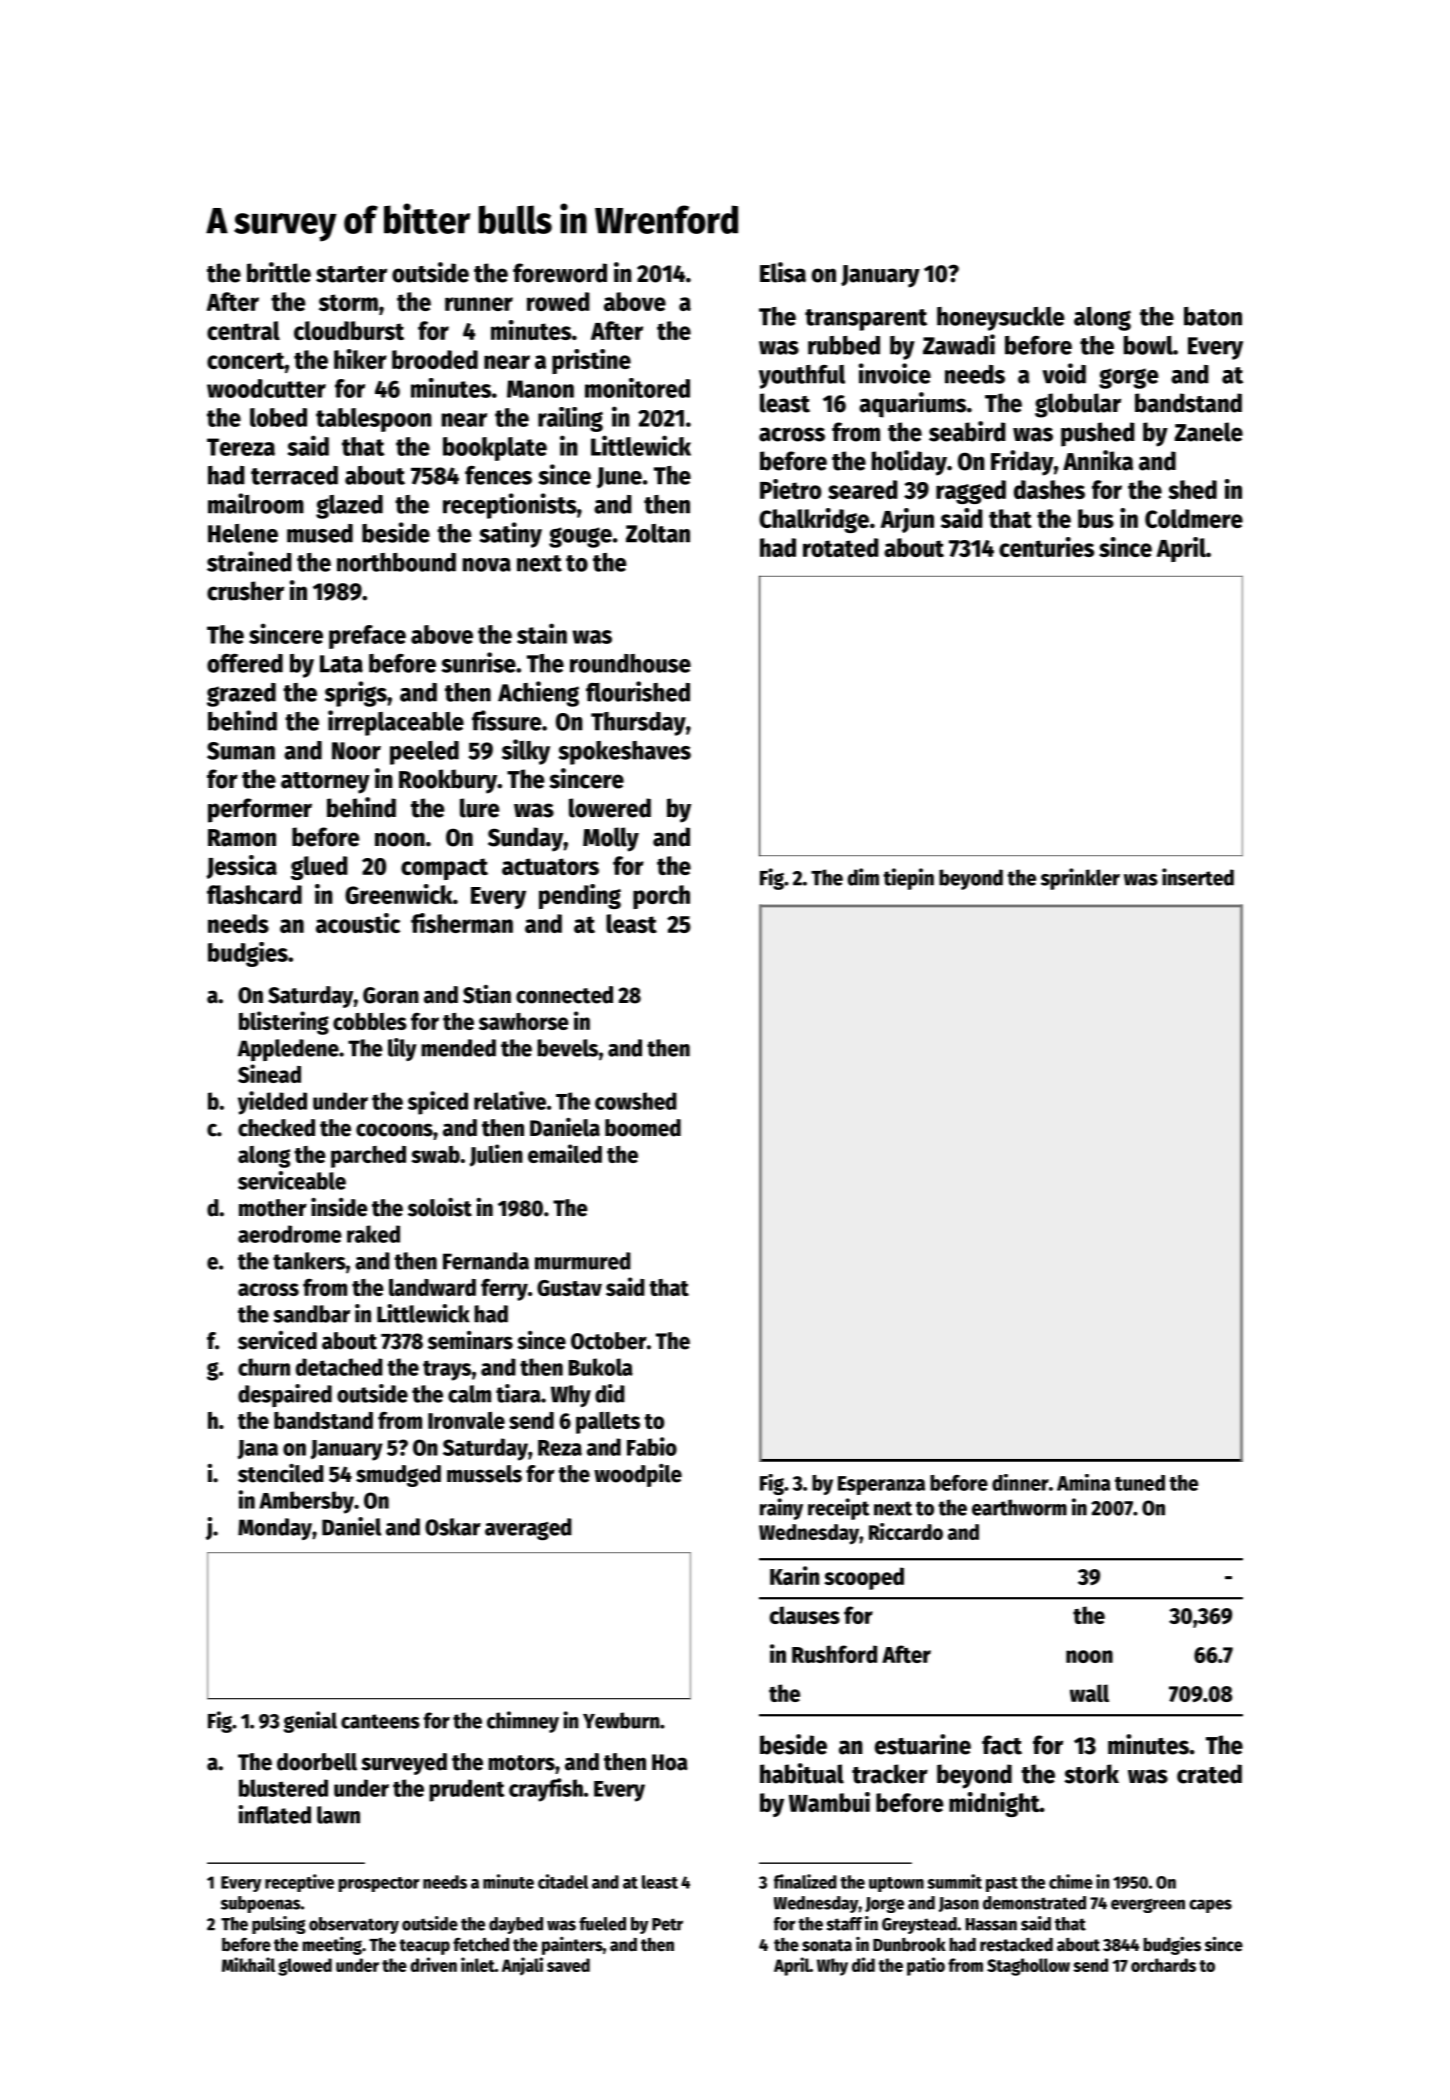 The height and width of the screenshot is (2100, 1450). I want to click on checked, so click(276, 1128).
